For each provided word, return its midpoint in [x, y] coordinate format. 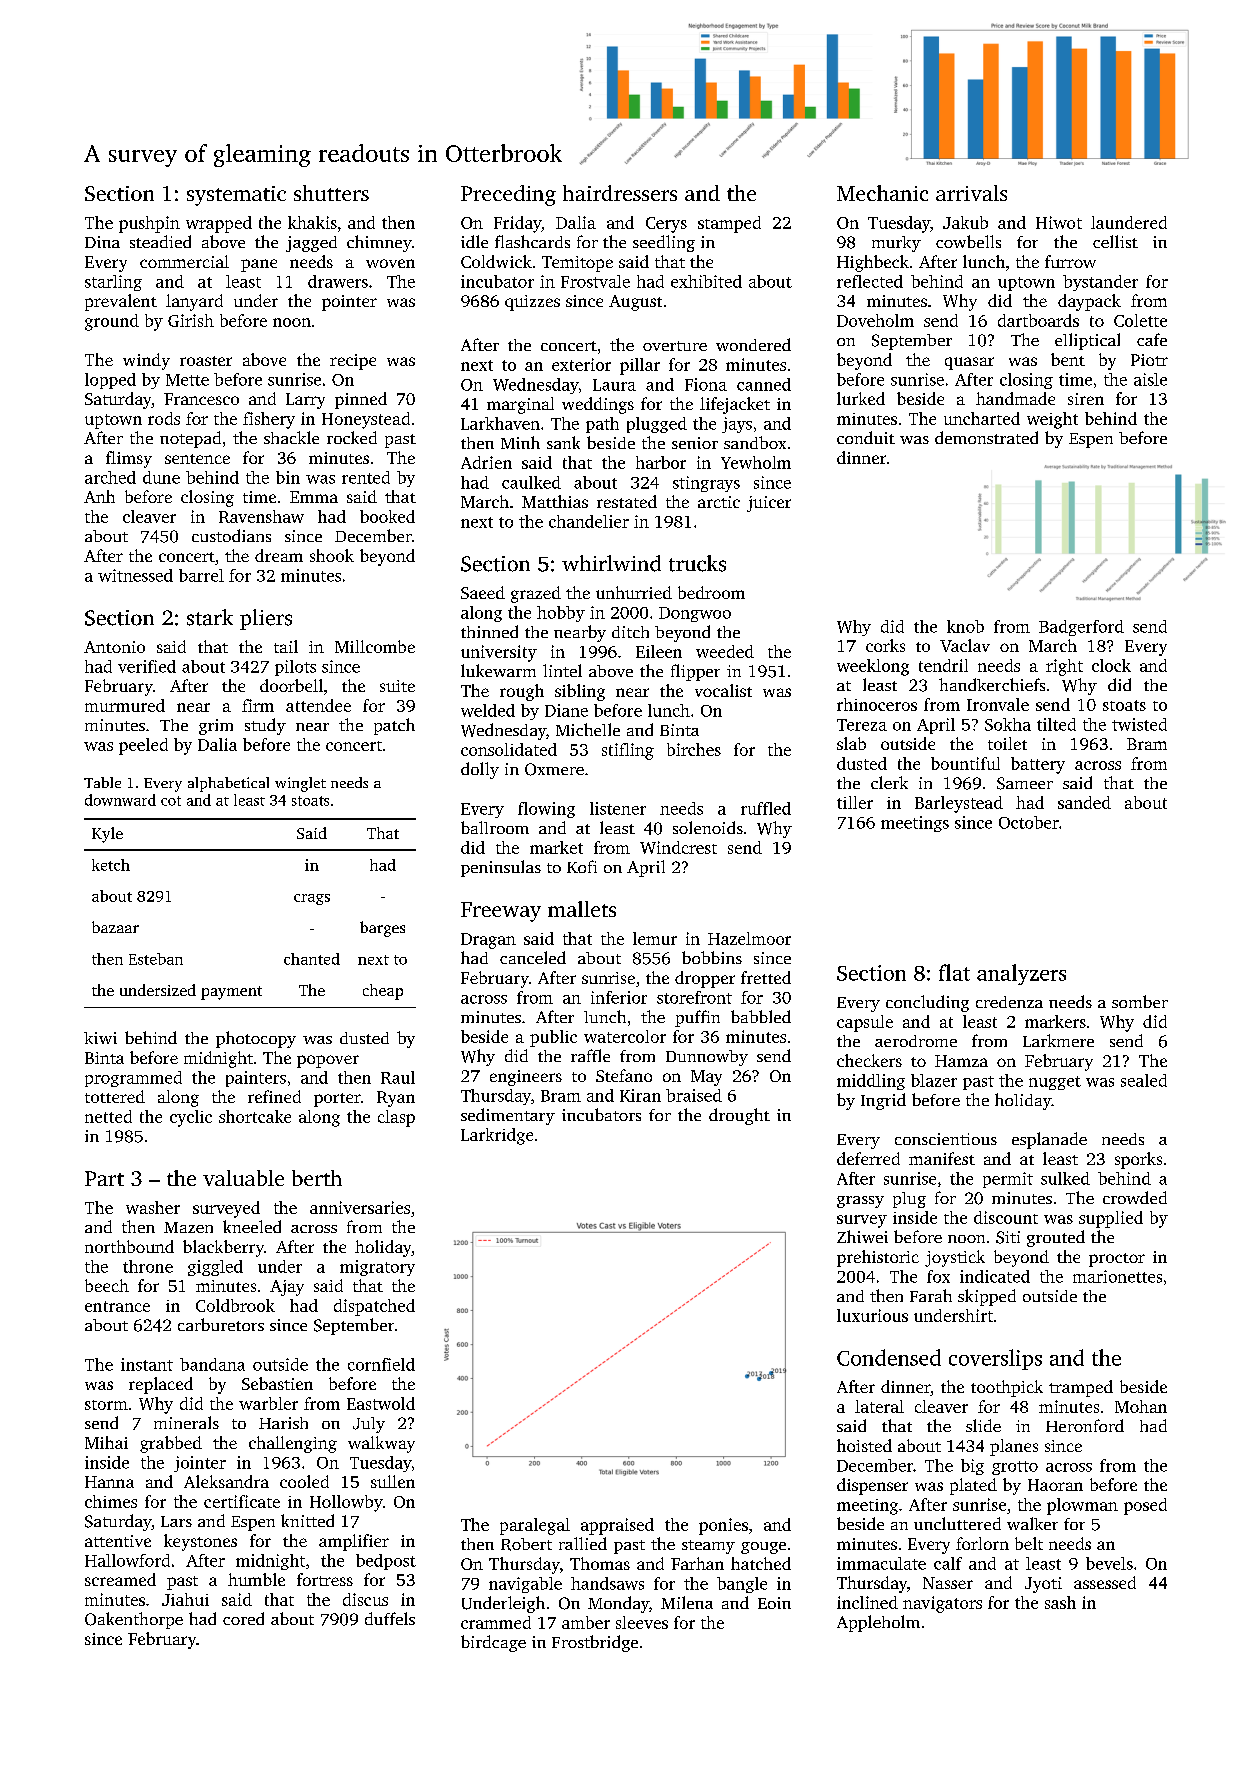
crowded [1135, 1197]
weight [1052, 420]
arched [110, 477]
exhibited [706, 281]
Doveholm [875, 320]
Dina [102, 242]
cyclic [191, 1118]
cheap [383, 992]
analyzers [1021, 974]
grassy [860, 1202]
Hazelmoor [749, 938]
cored [243, 1618]
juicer [769, 504]
